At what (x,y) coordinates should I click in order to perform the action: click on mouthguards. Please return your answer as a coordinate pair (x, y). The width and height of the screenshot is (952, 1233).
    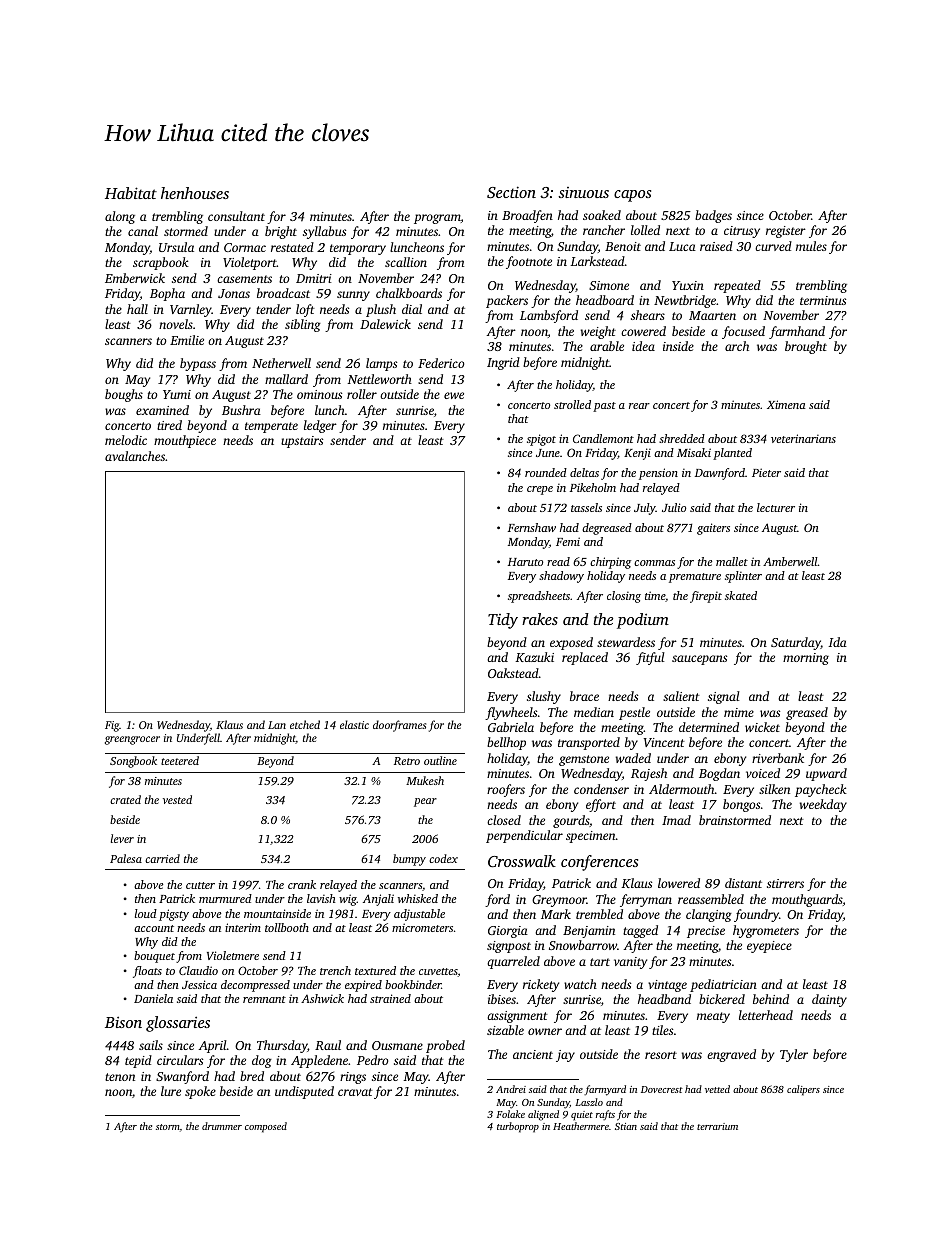
    Looking at the image, I should click on (807, 900).
